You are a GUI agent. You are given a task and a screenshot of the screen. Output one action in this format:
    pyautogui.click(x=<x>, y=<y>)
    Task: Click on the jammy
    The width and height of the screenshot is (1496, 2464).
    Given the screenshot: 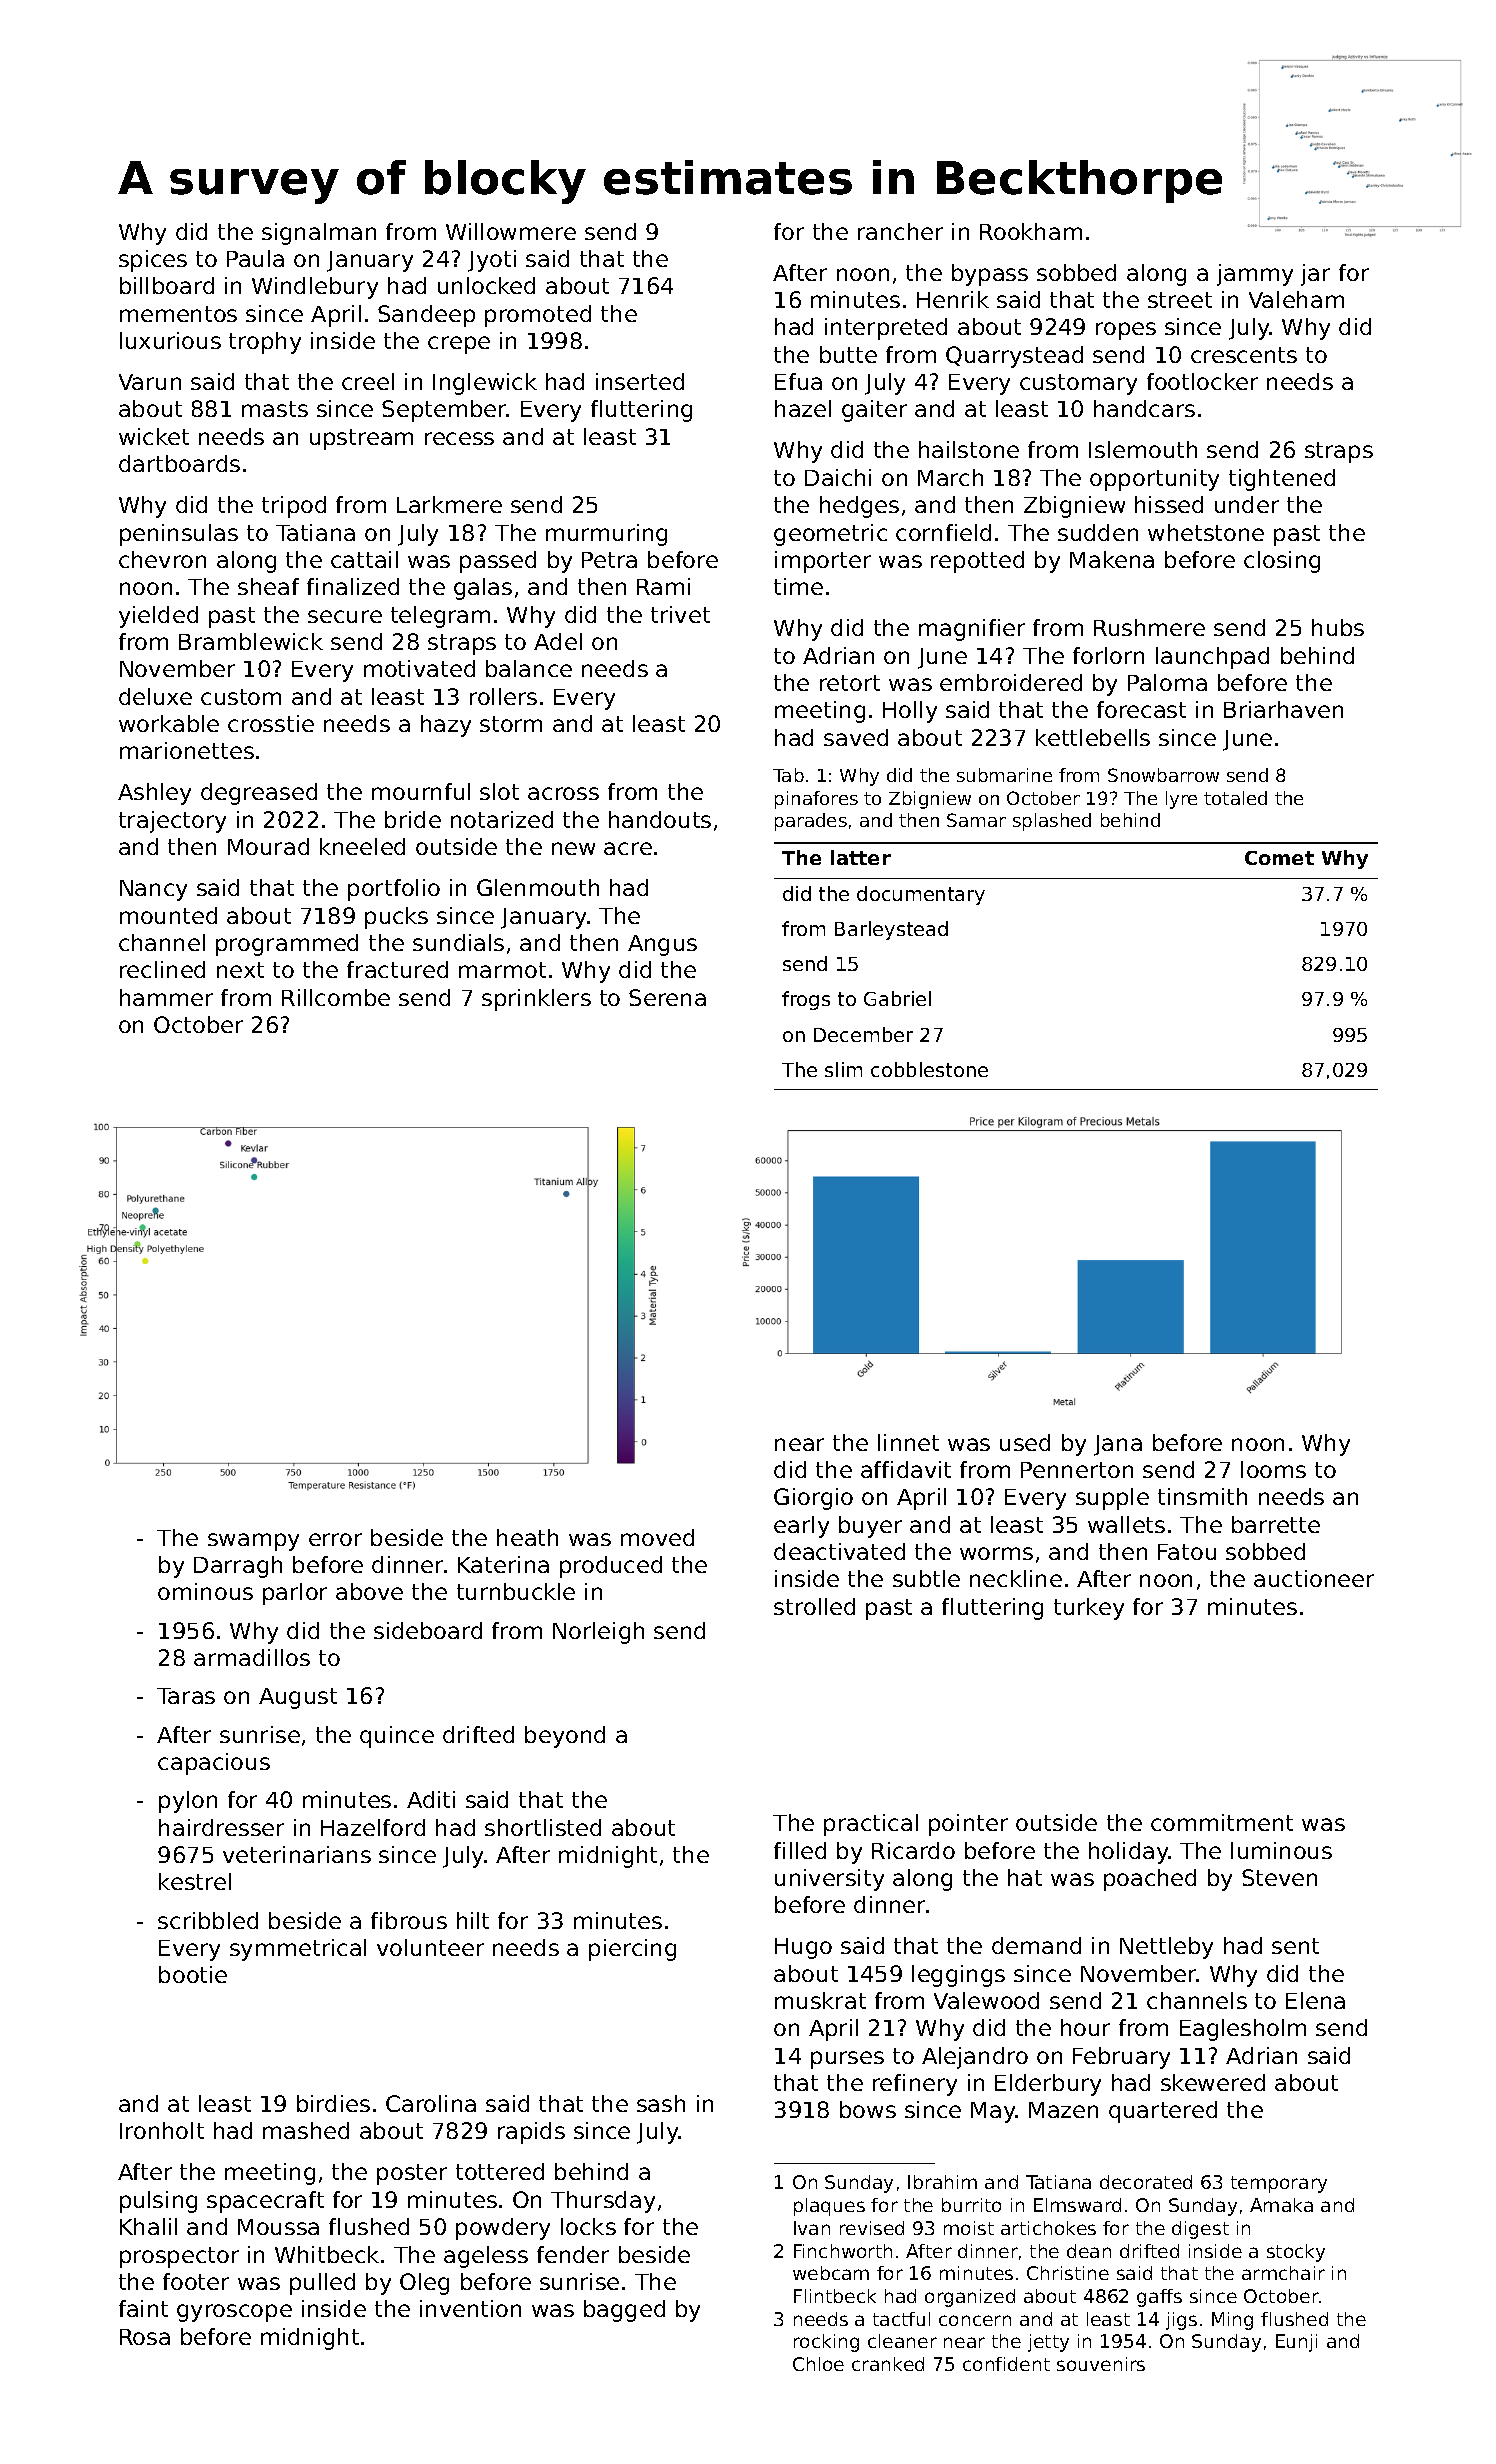 What is the action you would take?
    pyautogui.click(x=1255, y=275)
